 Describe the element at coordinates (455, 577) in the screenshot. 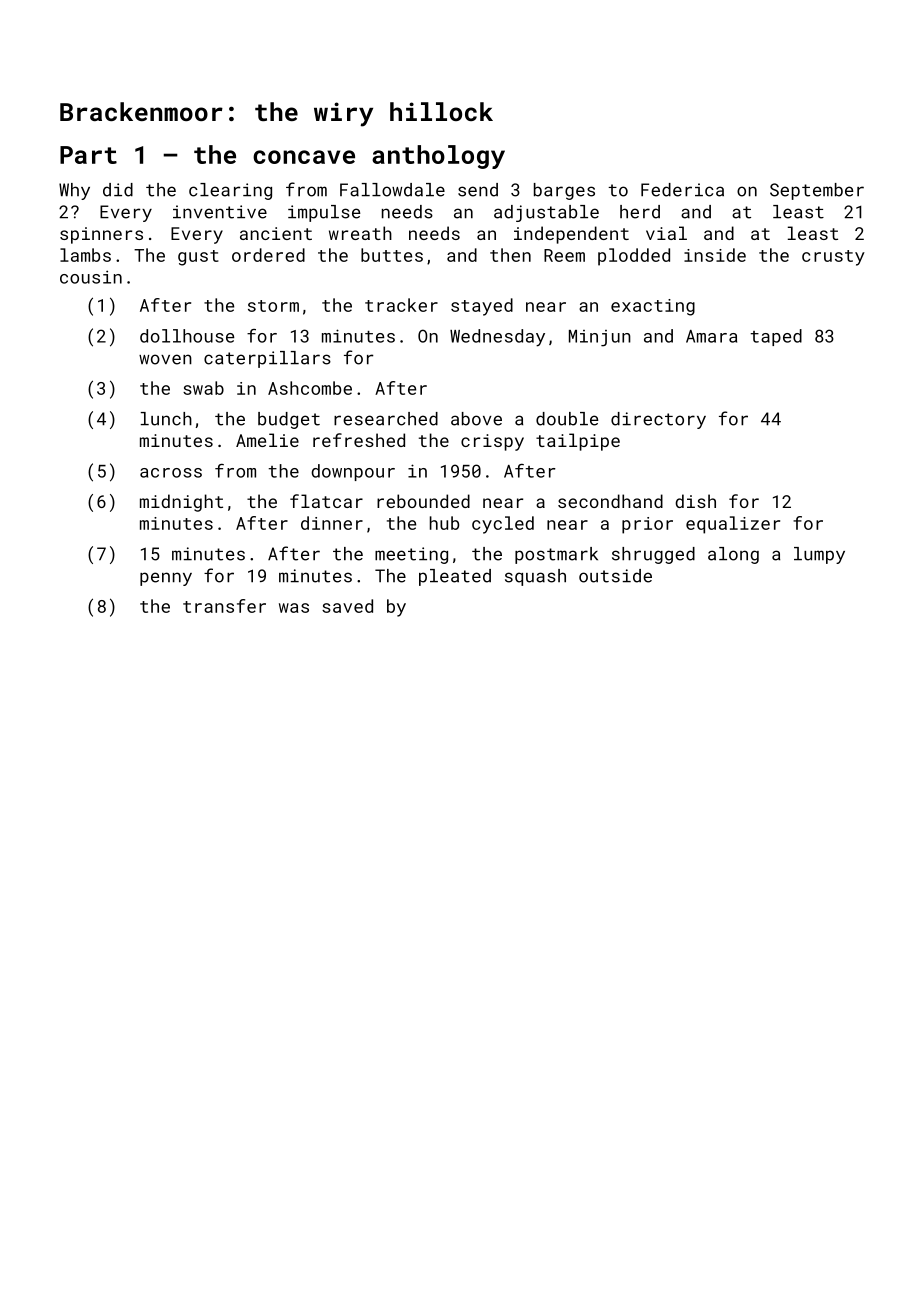

I see `pleated` at that location.
